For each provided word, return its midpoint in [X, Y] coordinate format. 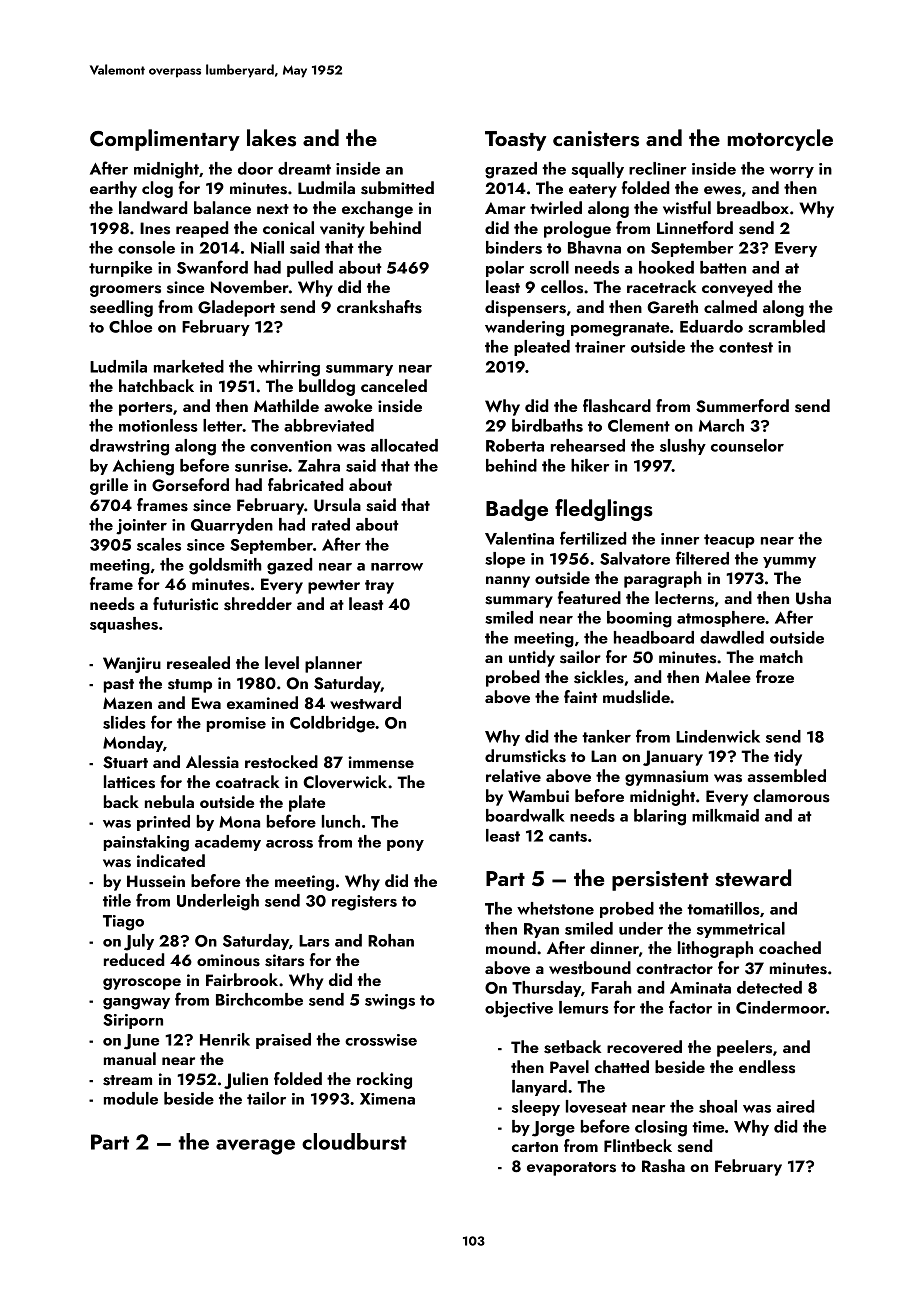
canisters [596, 139]
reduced [134, 959]
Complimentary [165, 140]
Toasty [515, 141]
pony [405, 845]
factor [690, 1007]
